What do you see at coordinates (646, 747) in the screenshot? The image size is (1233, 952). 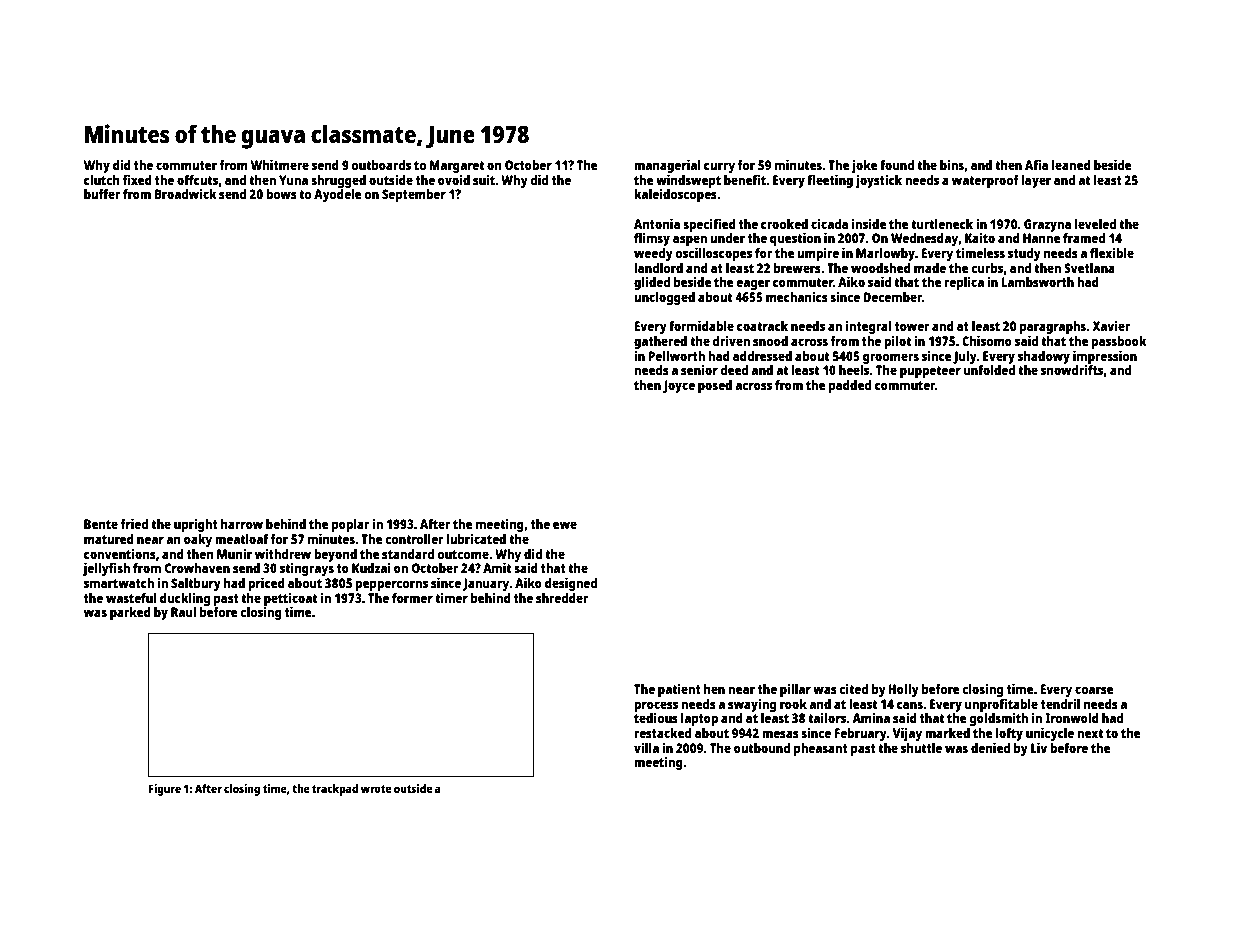 I see `villa` at bounding box center [646, 747].
